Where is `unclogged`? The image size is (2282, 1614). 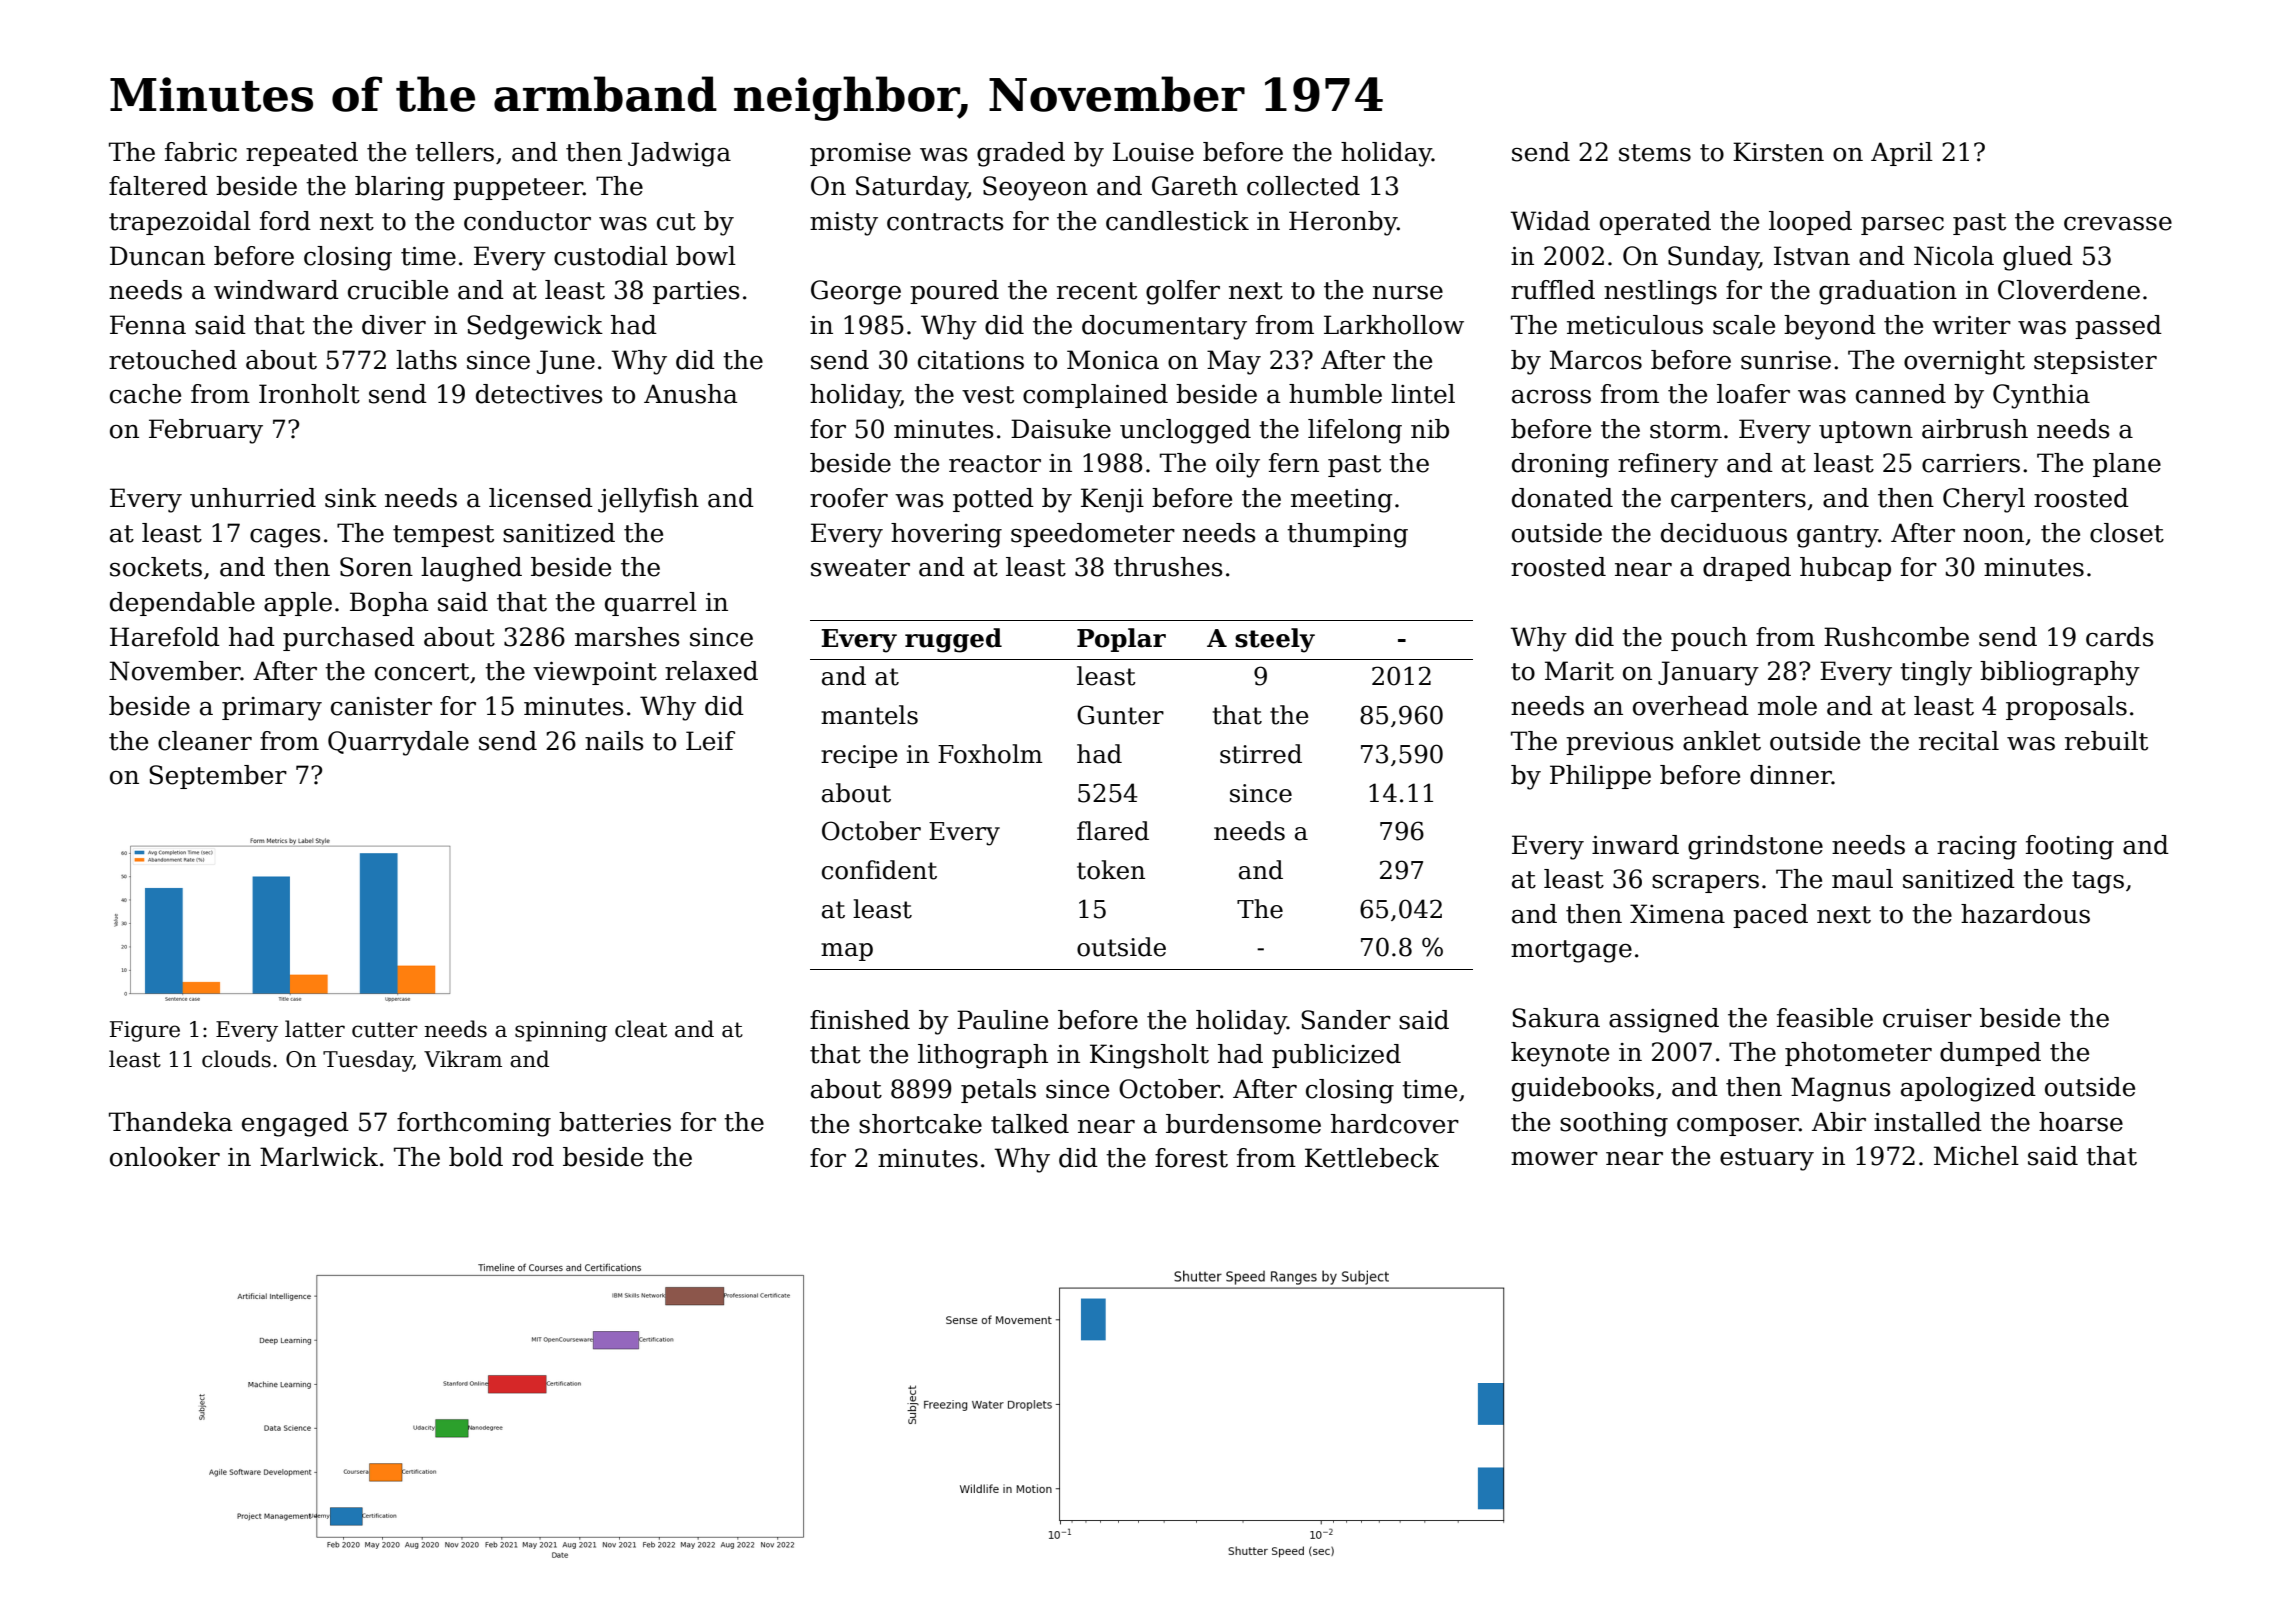 unclogged is located at coordinates (1185, 431).
